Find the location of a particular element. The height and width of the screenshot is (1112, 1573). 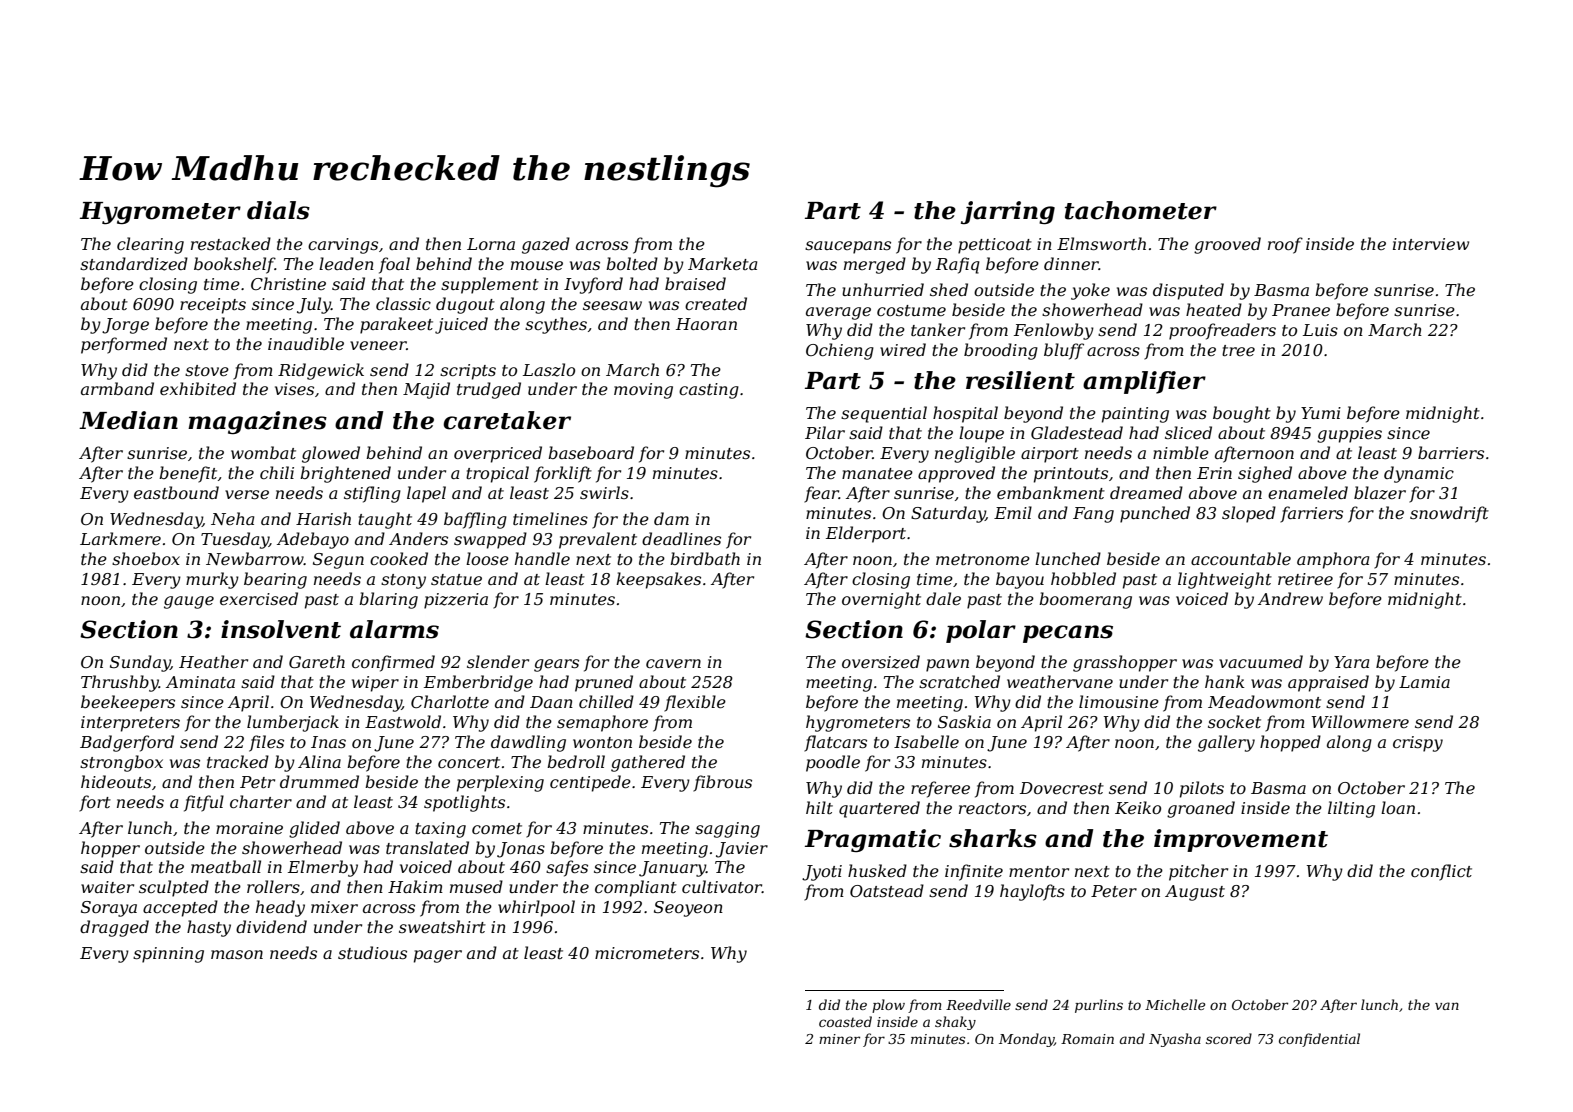

seesaw is located at coordinates (612, 305).
